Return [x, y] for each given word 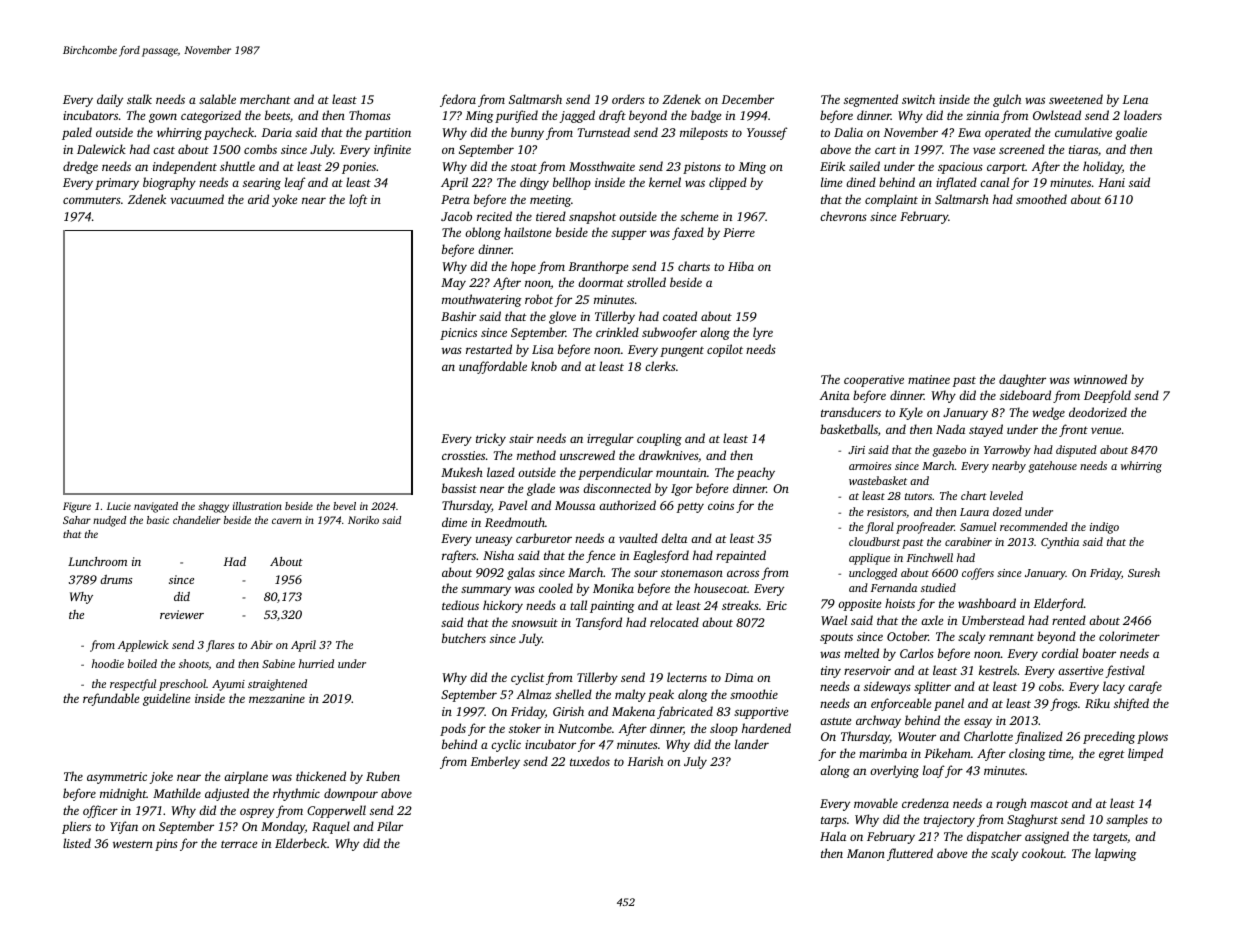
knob [544, 366]
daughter [1022, 380]
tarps [834, 821]
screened [1022, 149]
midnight [123, 794]
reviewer [182, 614]
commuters [92, 200]
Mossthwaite [602, 166]
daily [110, 100]
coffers [978, 574]
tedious [460, 605]
